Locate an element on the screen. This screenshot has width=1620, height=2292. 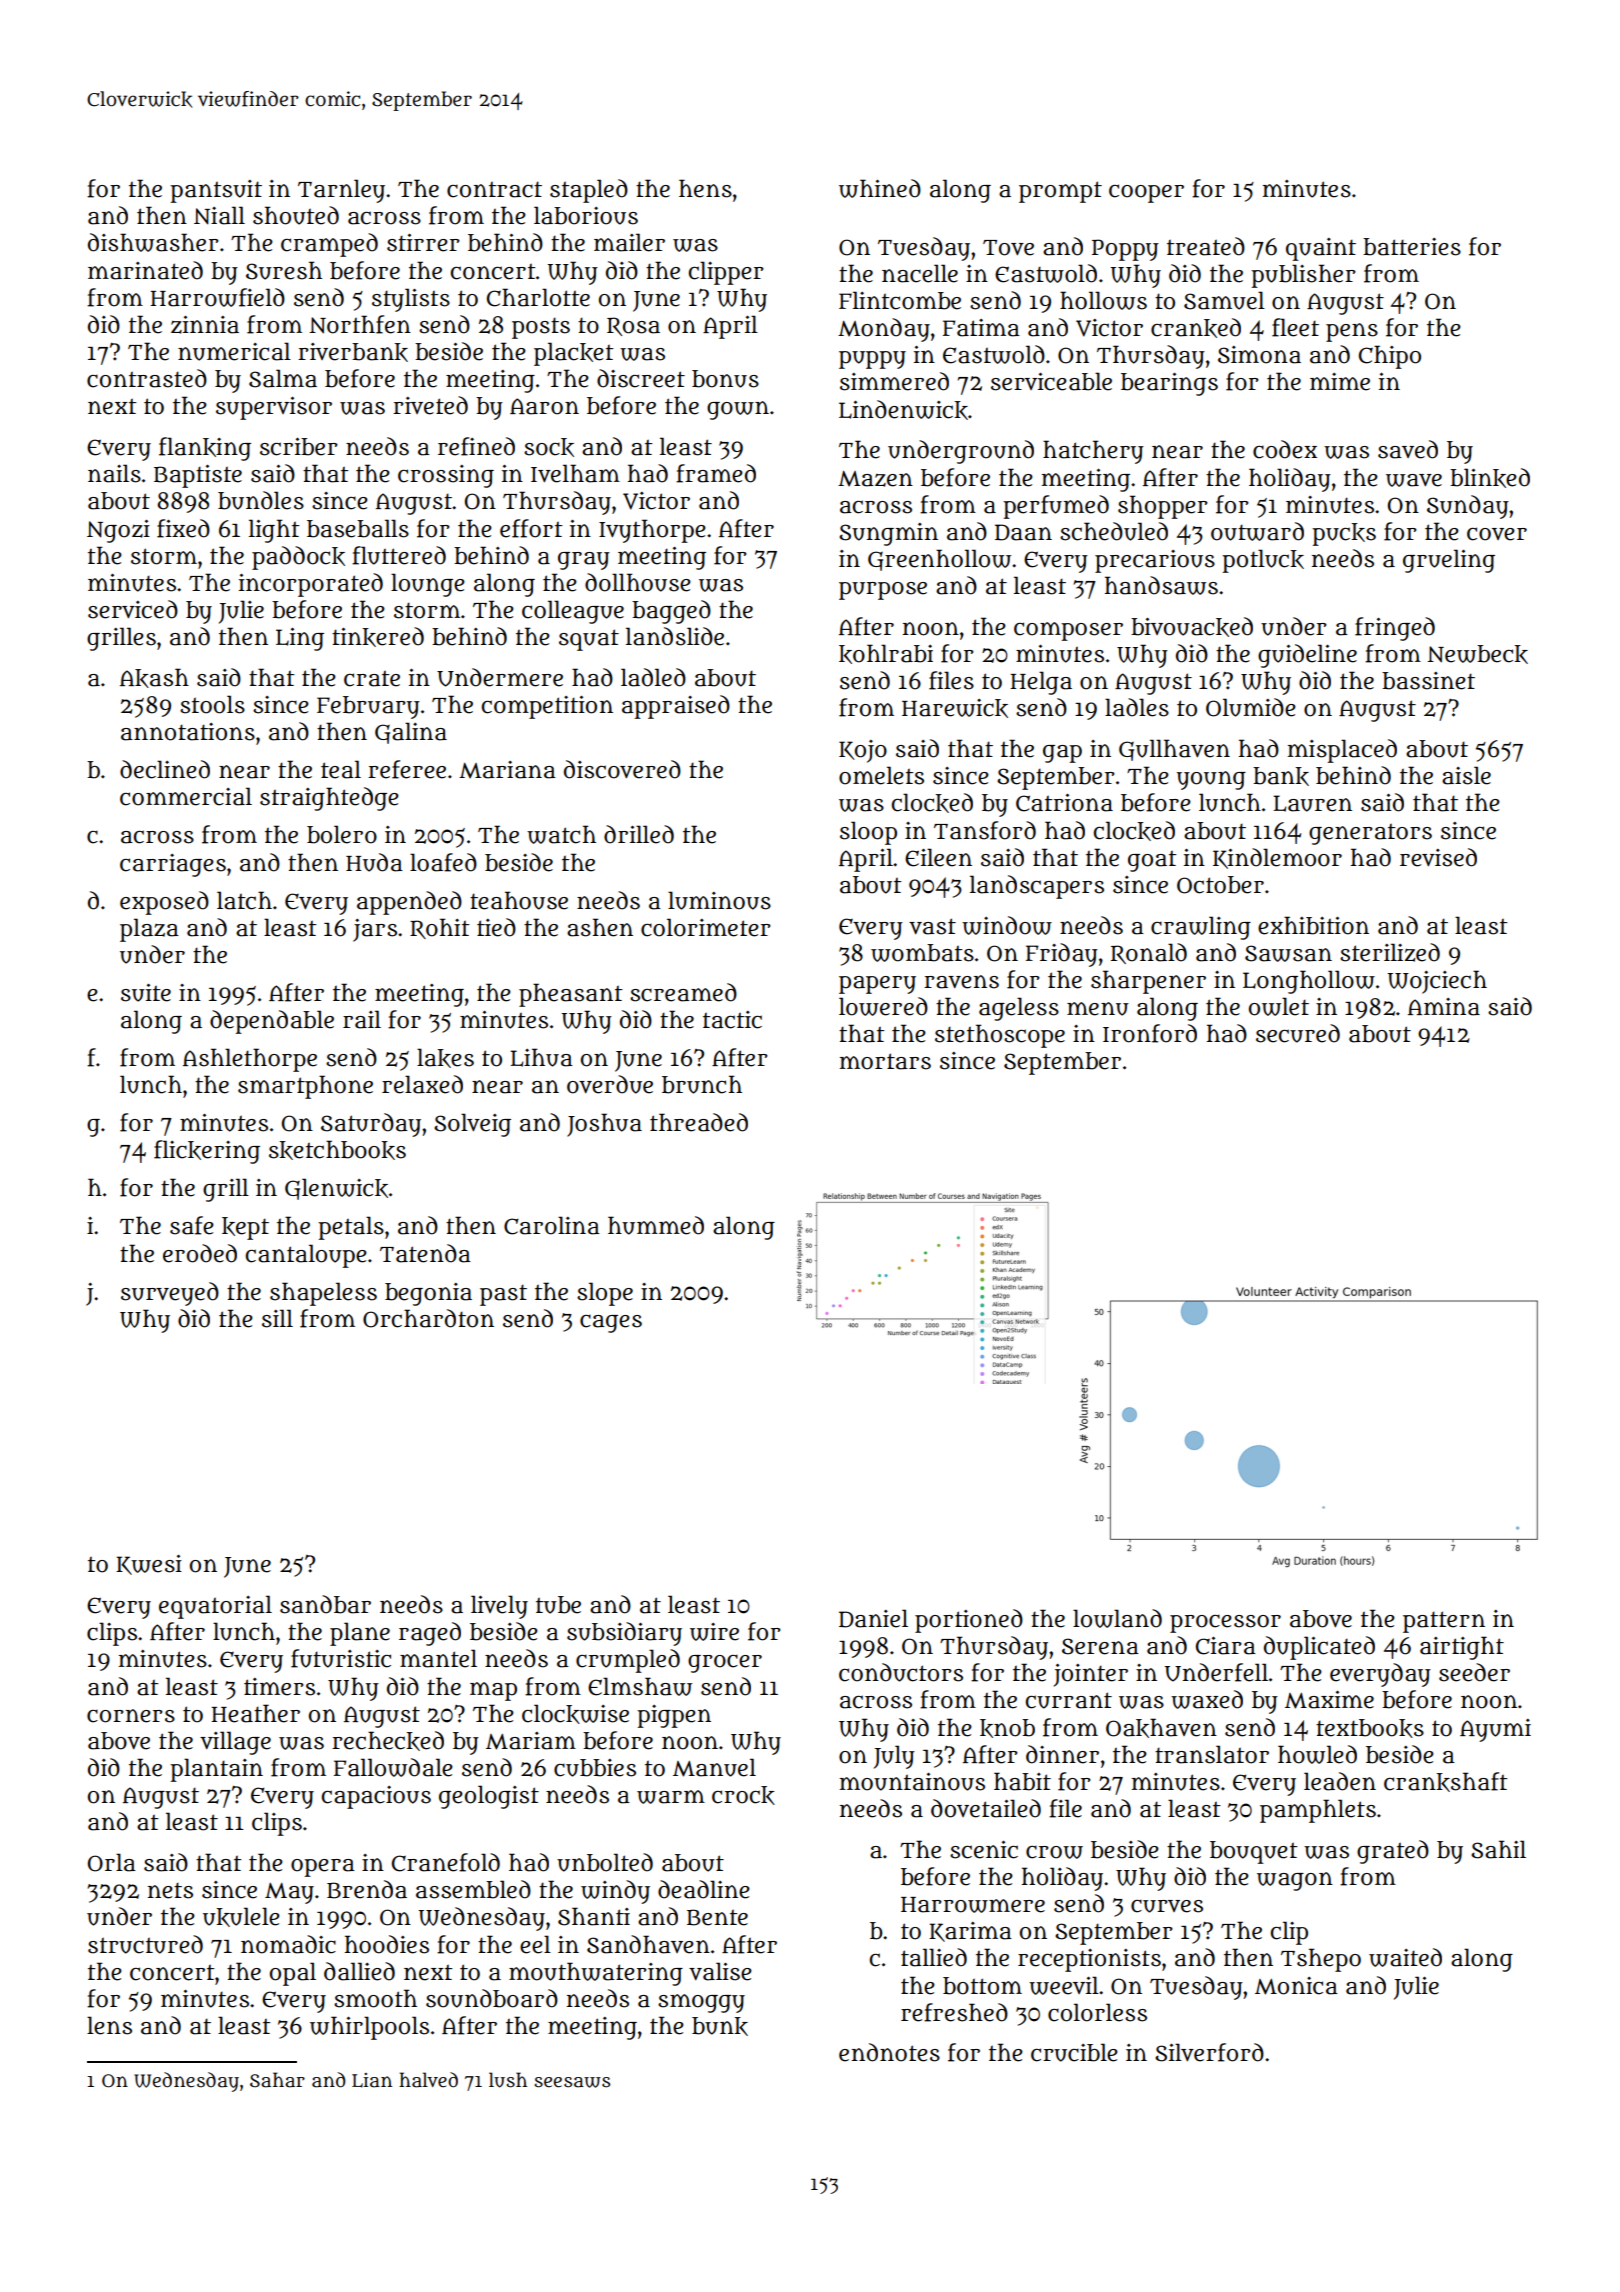
quaint is located at coordinates (1321, 249).
